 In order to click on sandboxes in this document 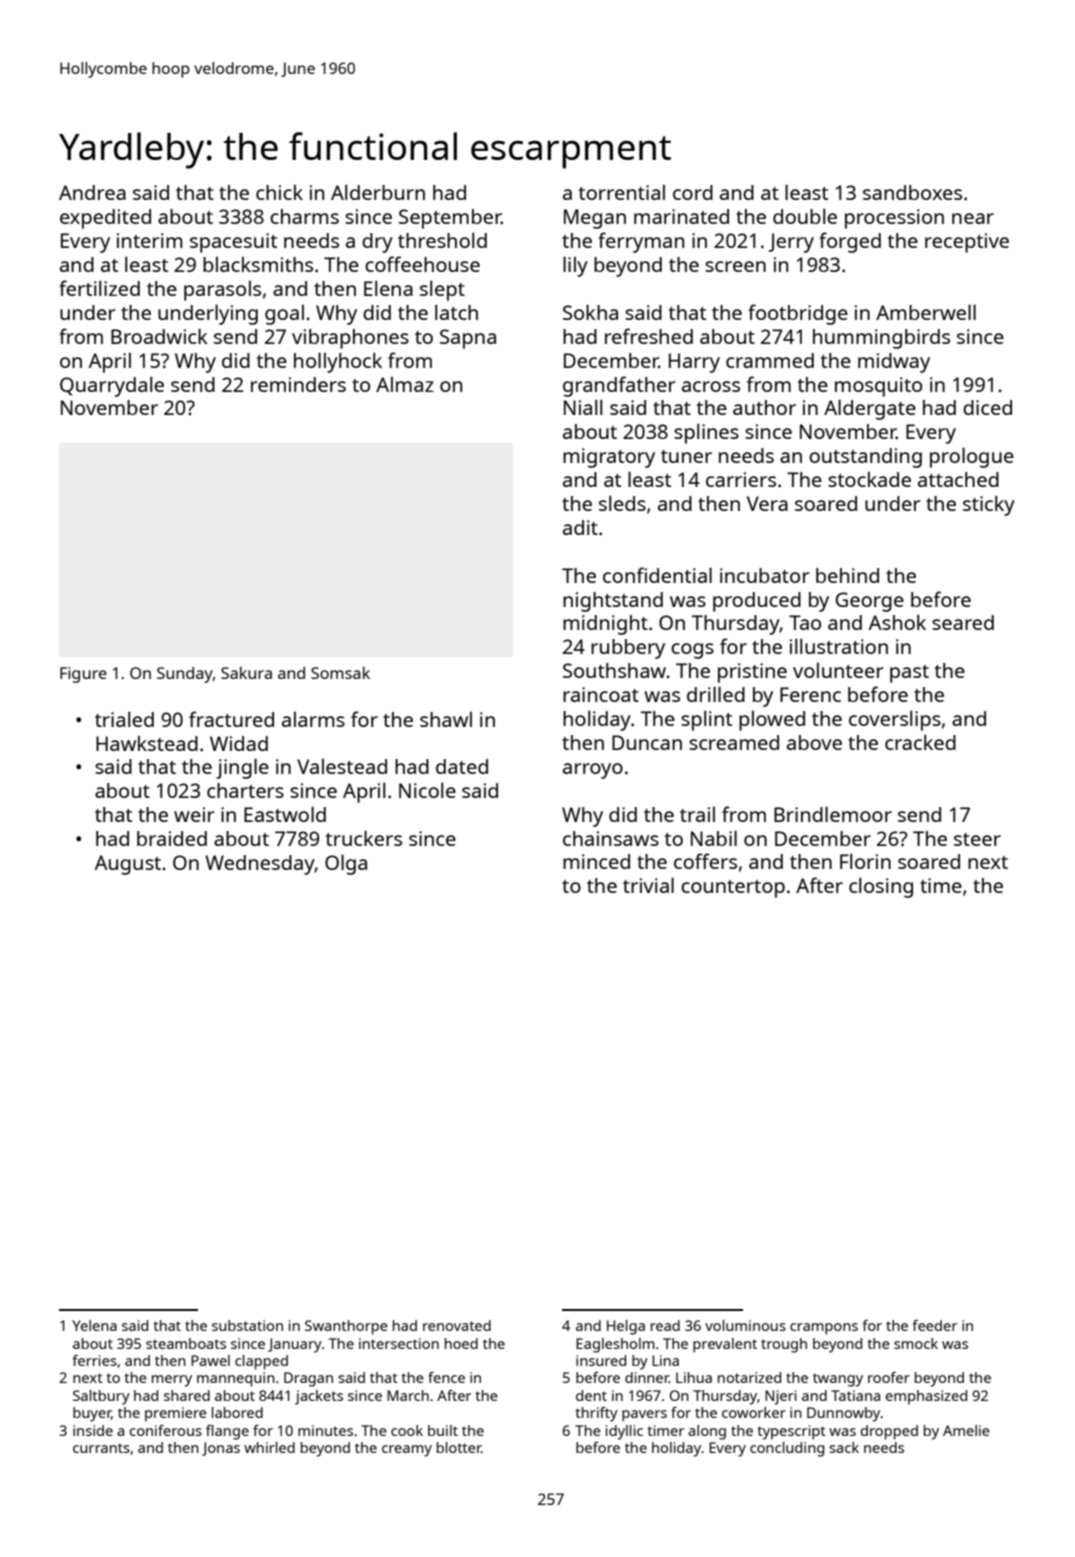, I will do `click(912, 192)`.
